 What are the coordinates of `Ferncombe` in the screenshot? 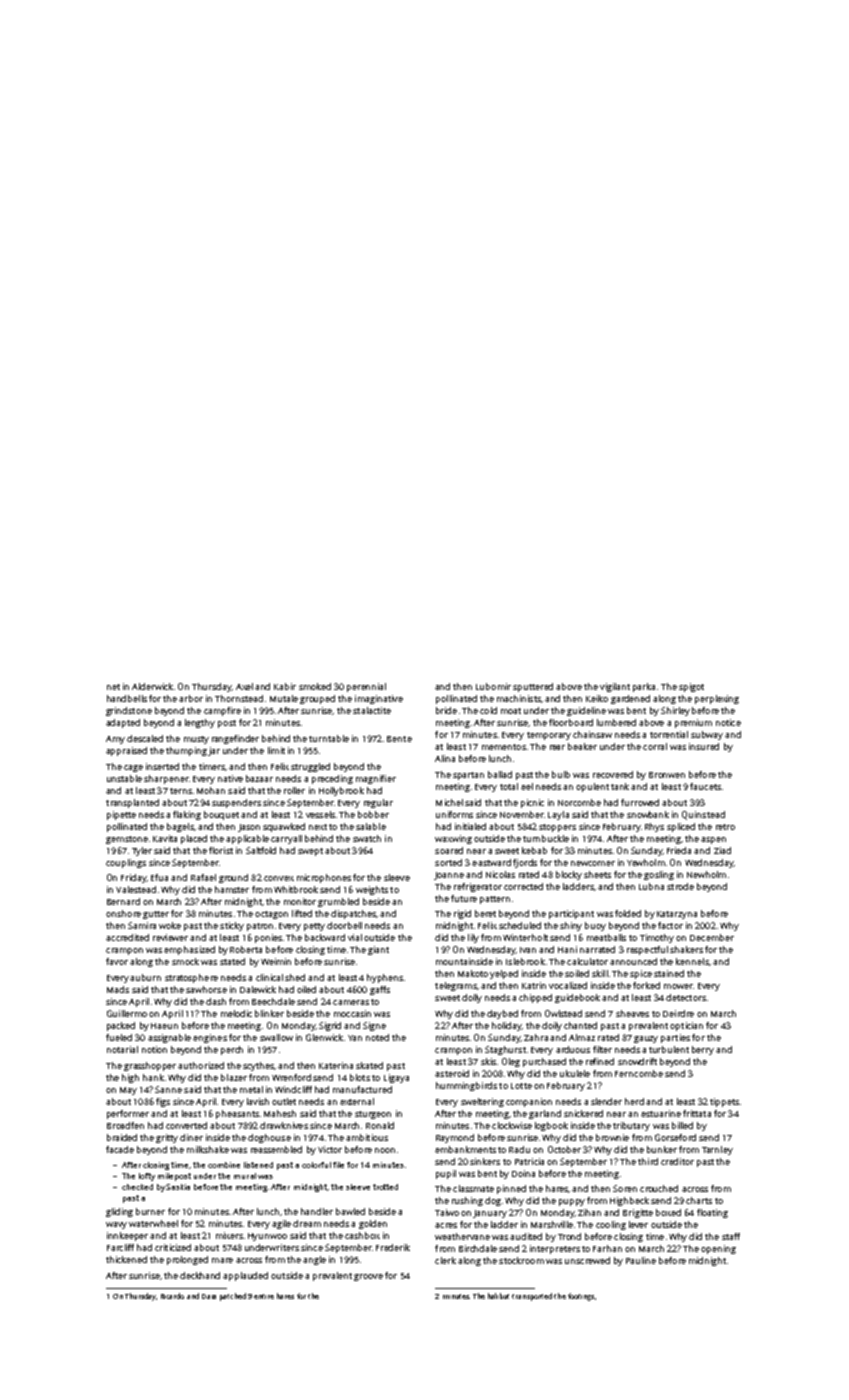 It's located at (639, 1073).
